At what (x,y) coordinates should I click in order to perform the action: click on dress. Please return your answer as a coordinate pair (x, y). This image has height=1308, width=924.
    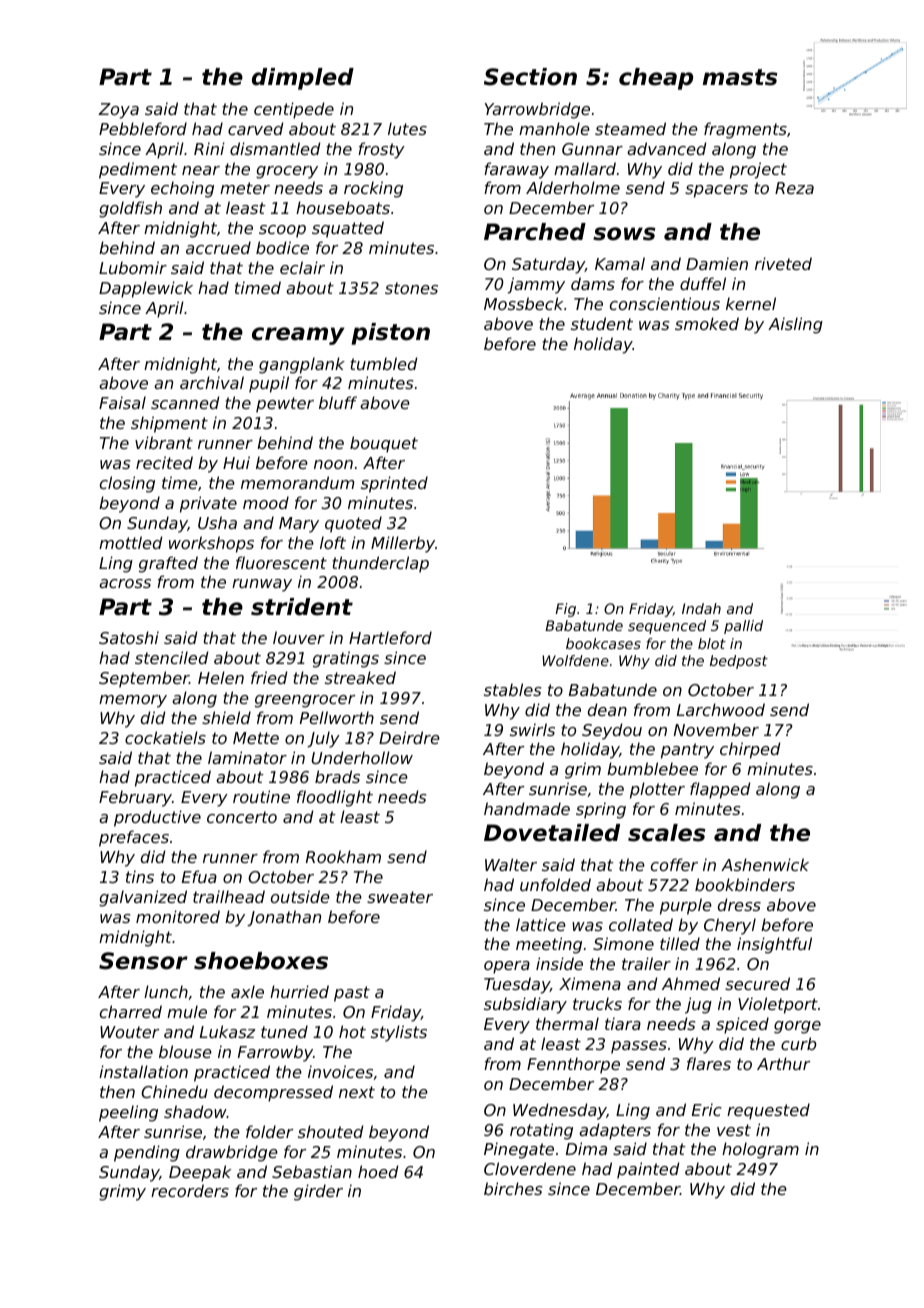
    Looking at the image, I should click on (739, 904).
